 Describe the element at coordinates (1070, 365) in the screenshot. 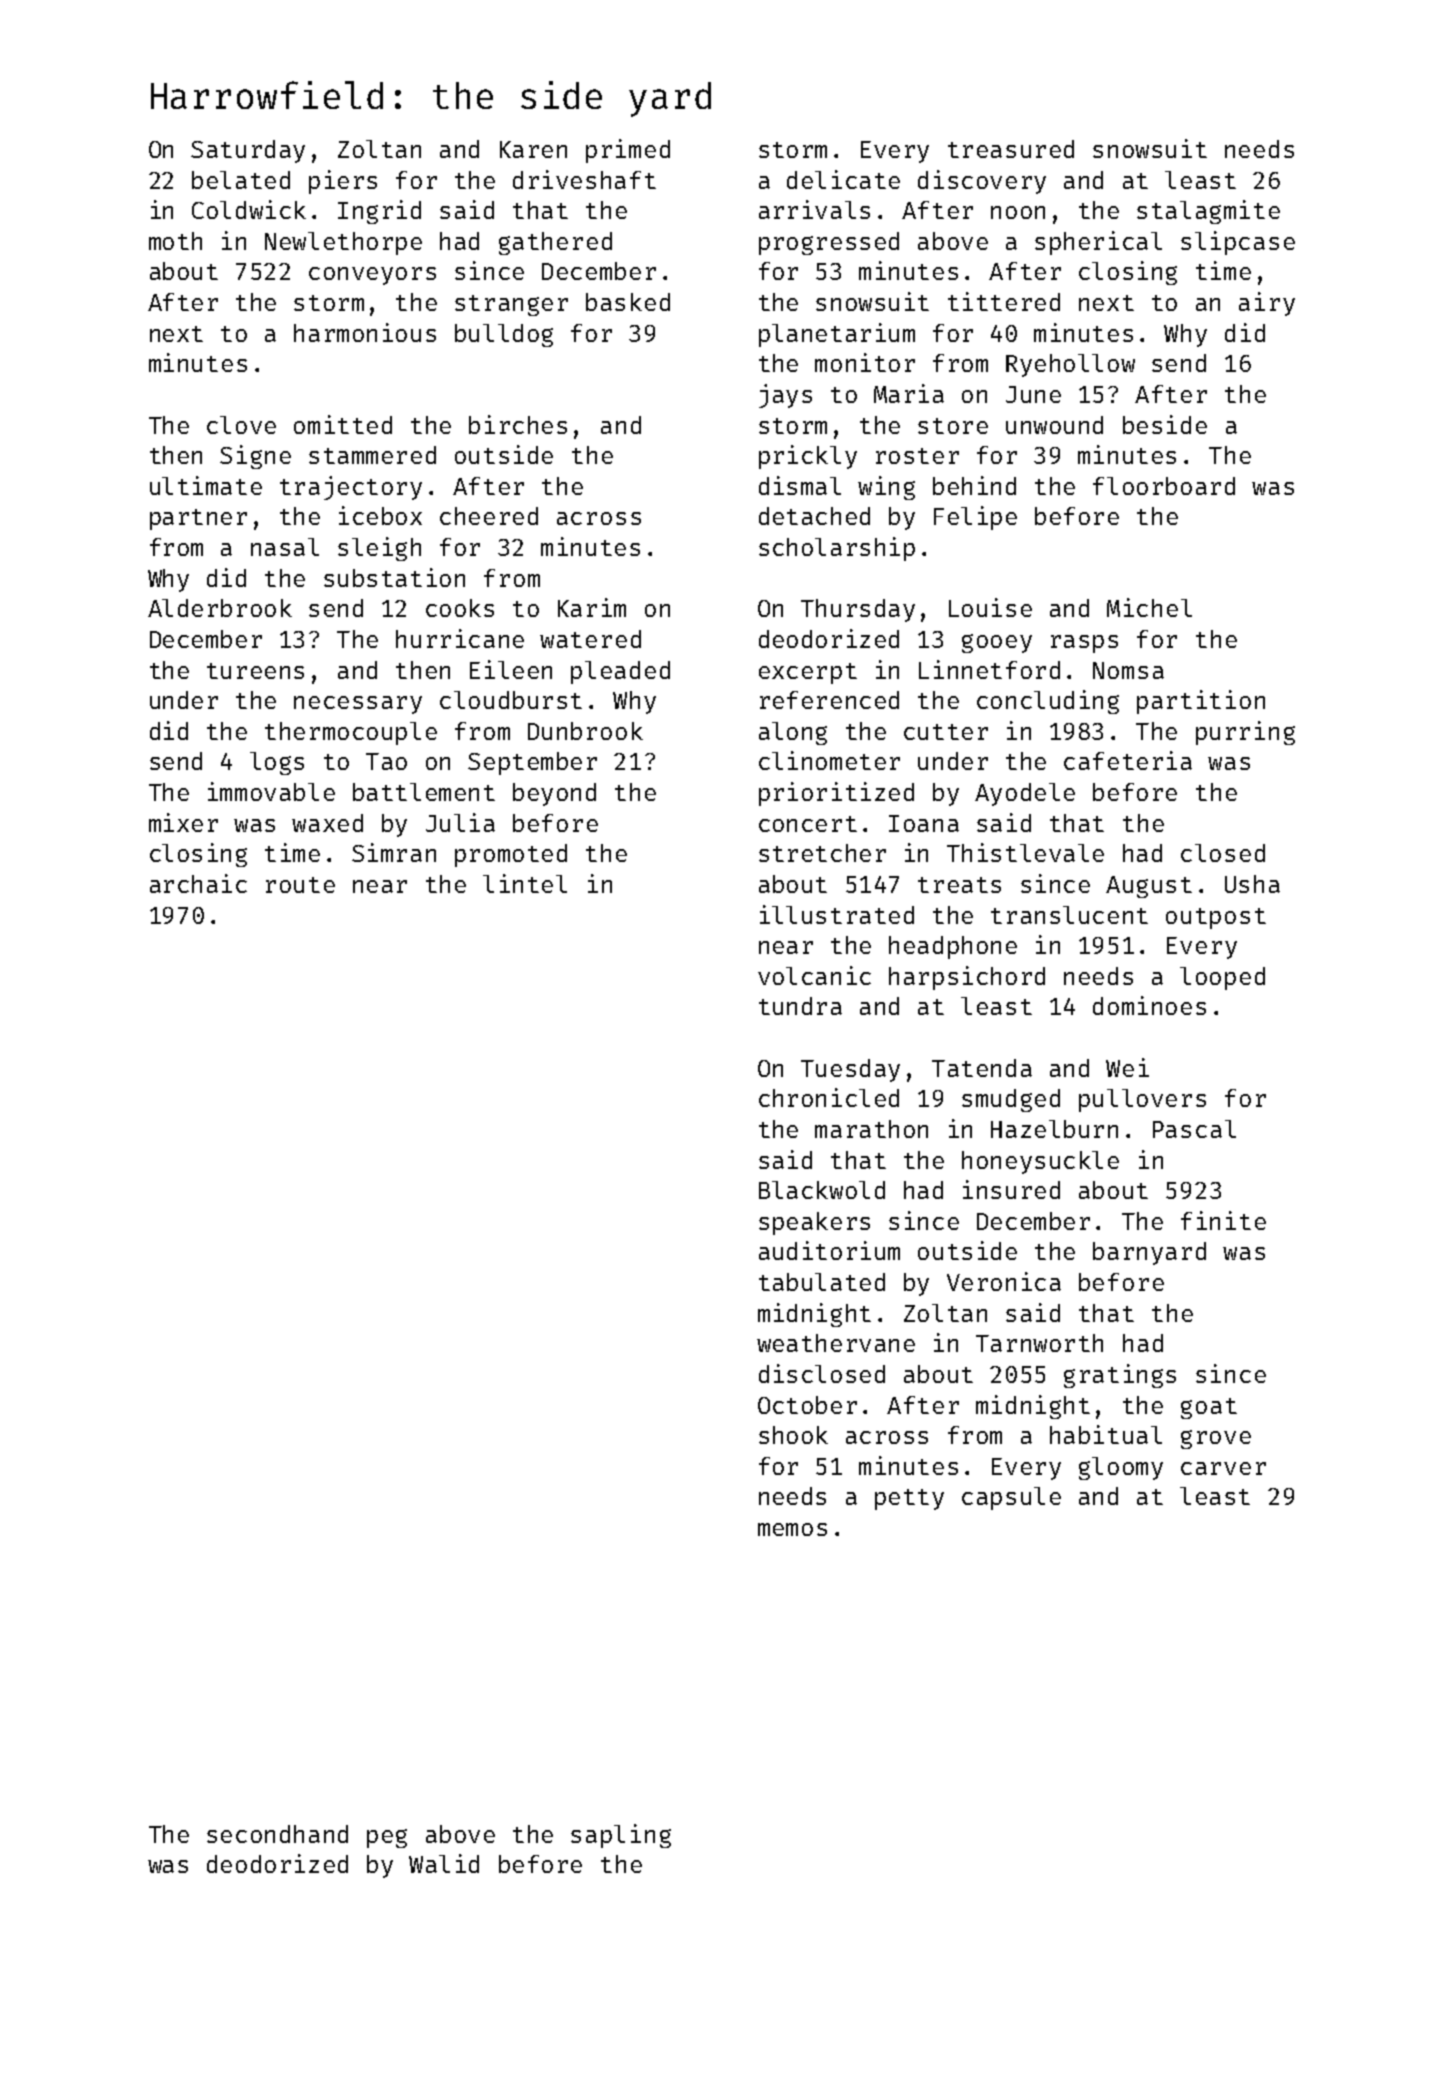

I see `Ryehollow` at that location.
